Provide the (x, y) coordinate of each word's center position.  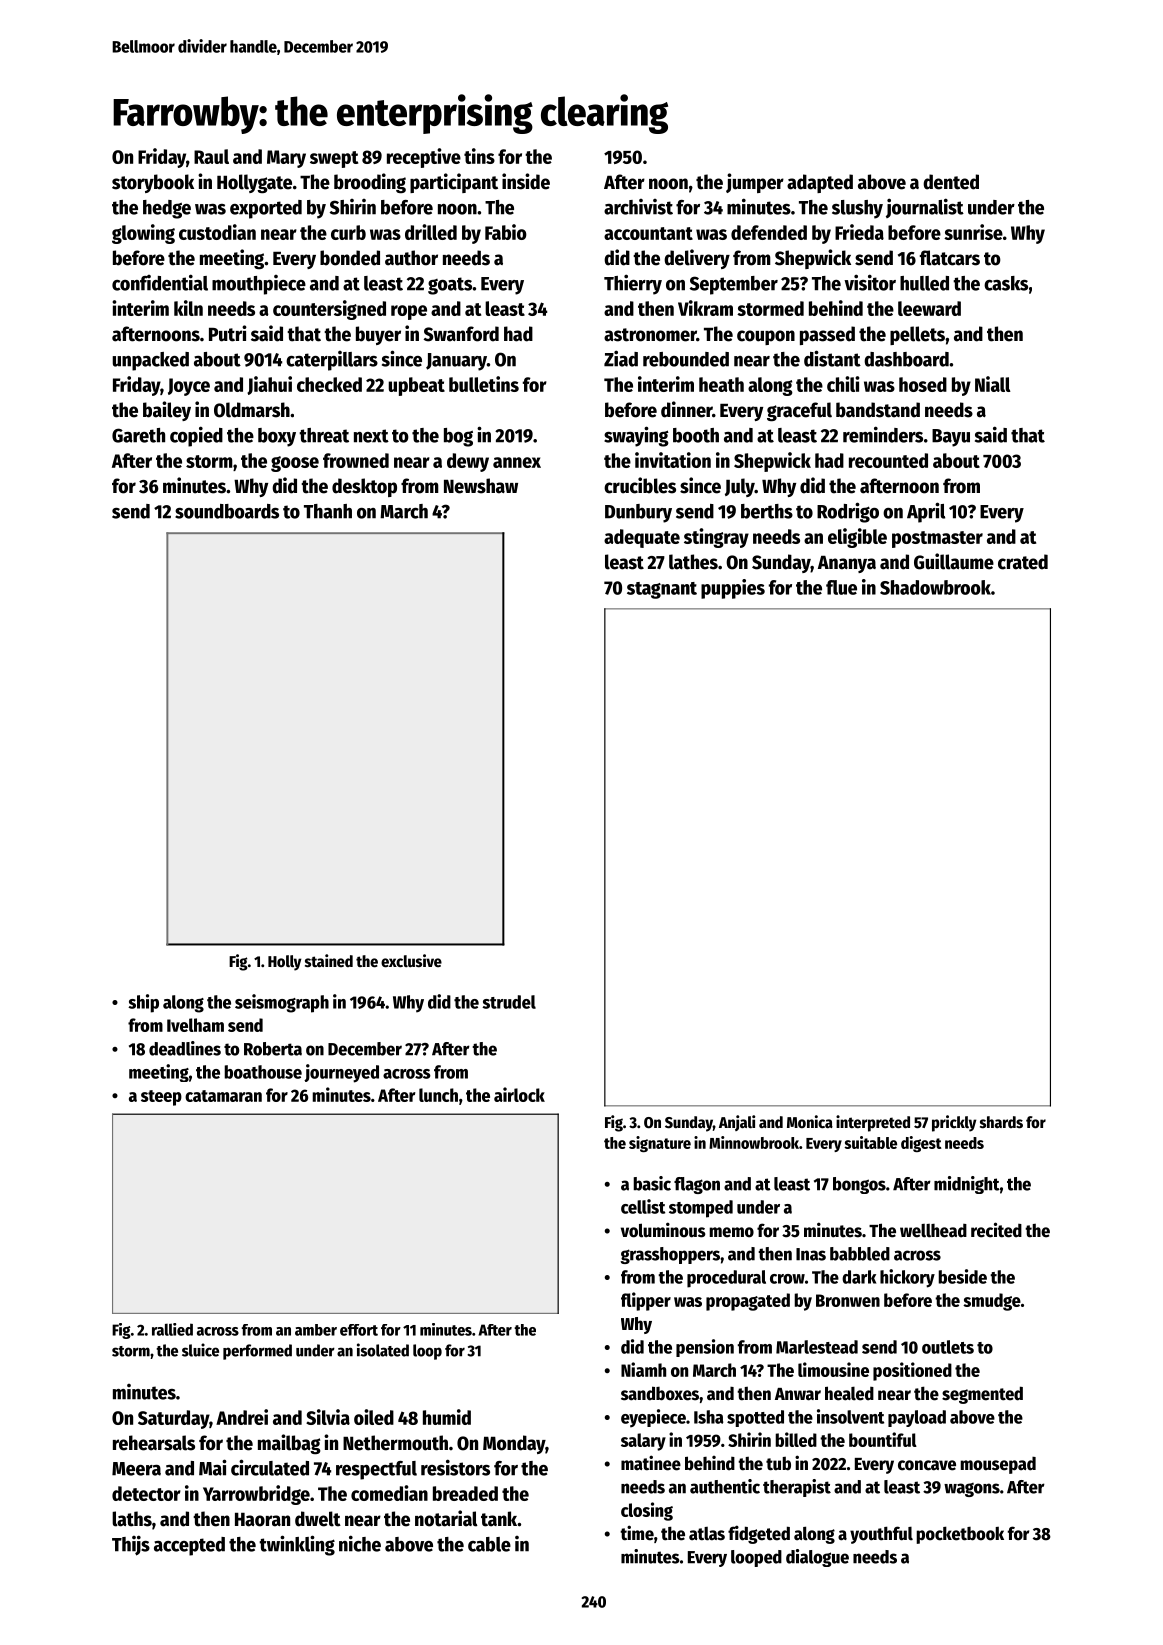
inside (526, 181)
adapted (820, 183)
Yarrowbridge (256, 1495)
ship (143, 1003)
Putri (228, 333)
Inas (811, 1254)
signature (660, 1144)
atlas (707, 1534)
